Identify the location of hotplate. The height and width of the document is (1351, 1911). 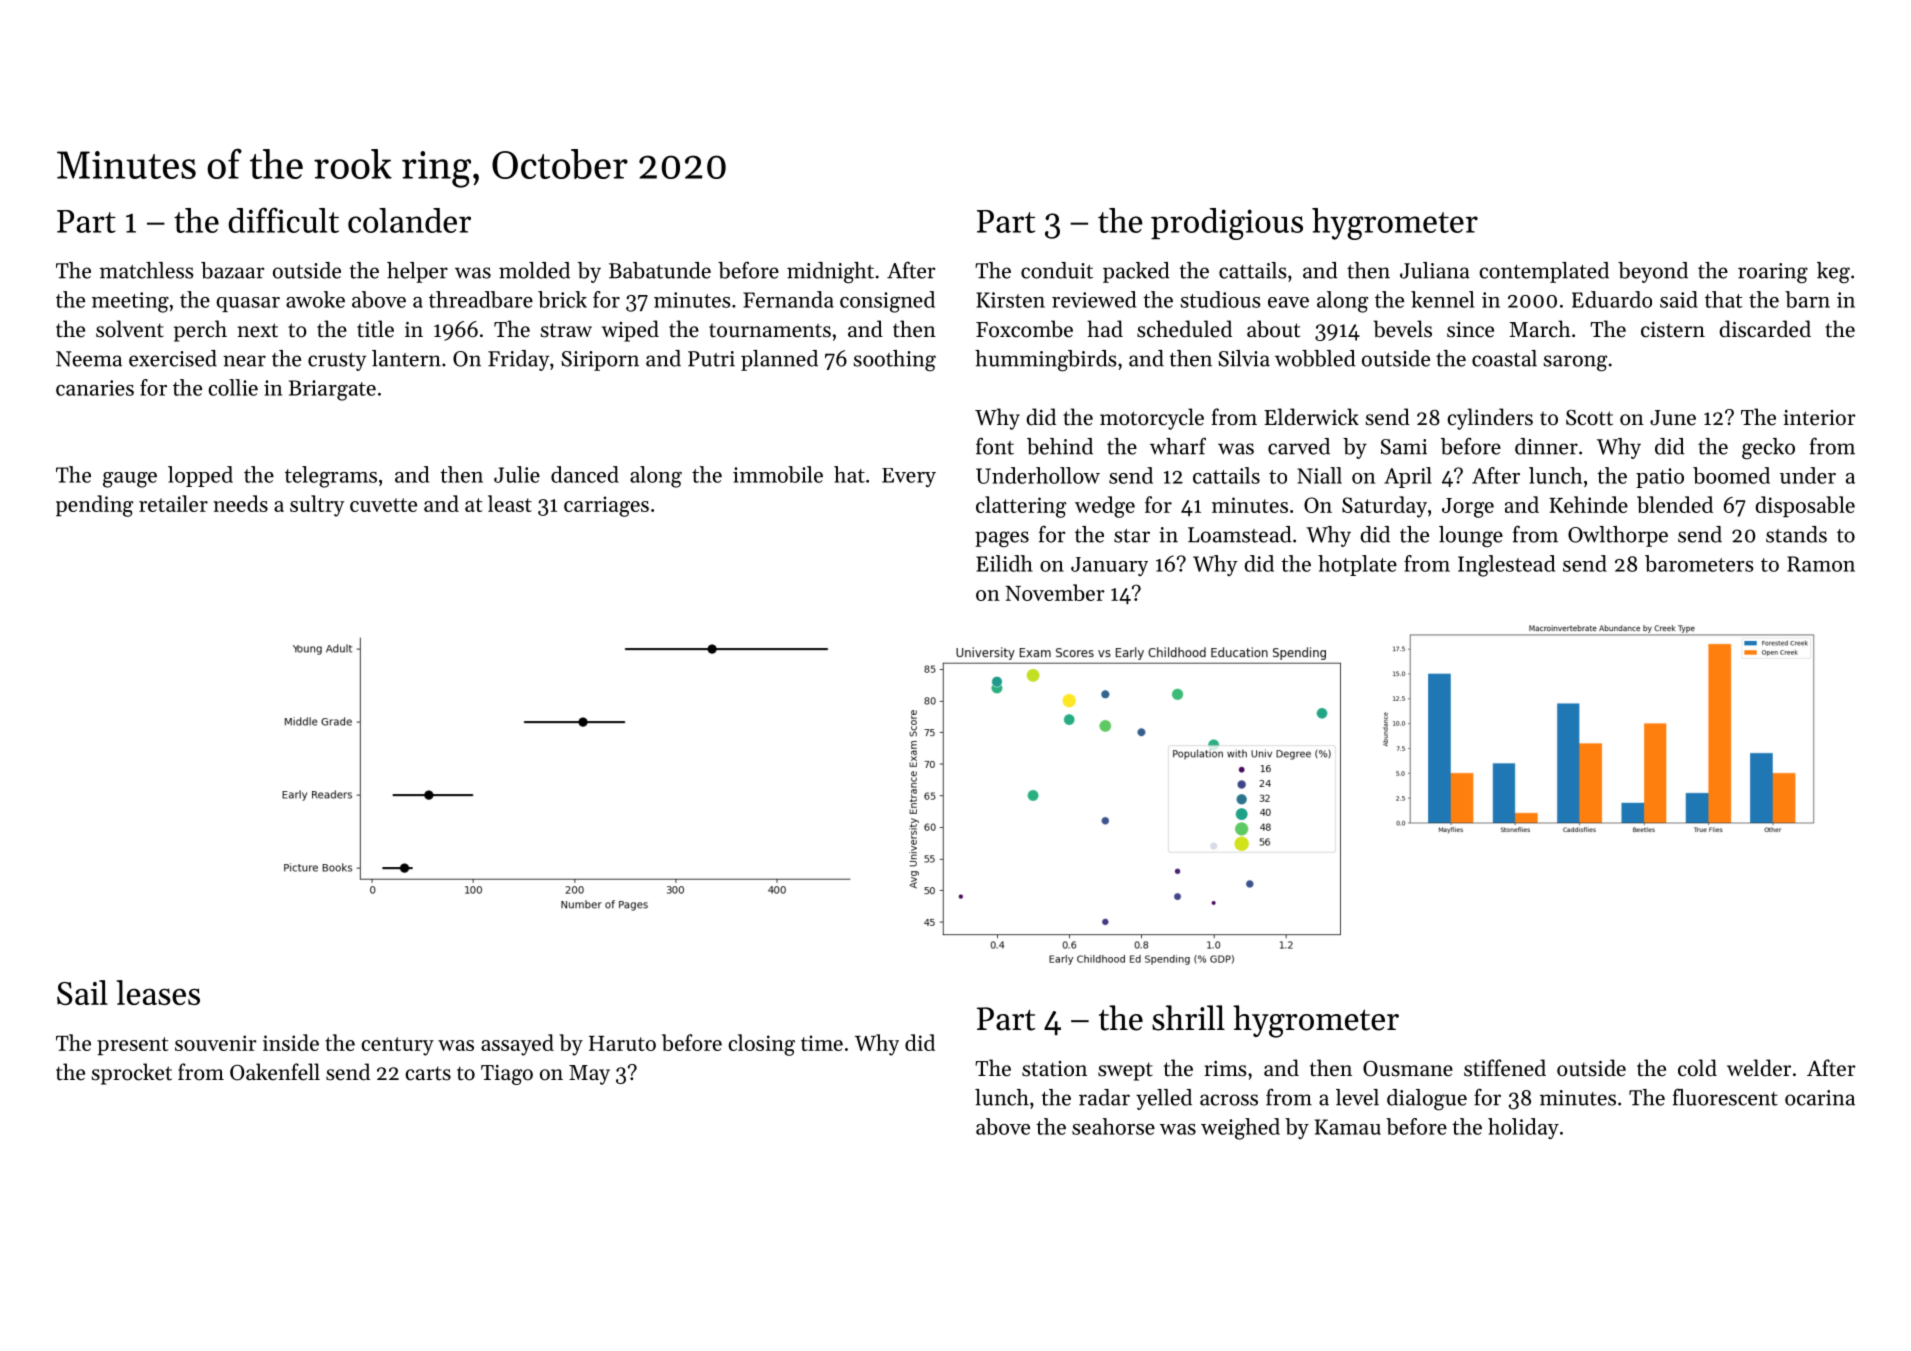
(1357, 565).
